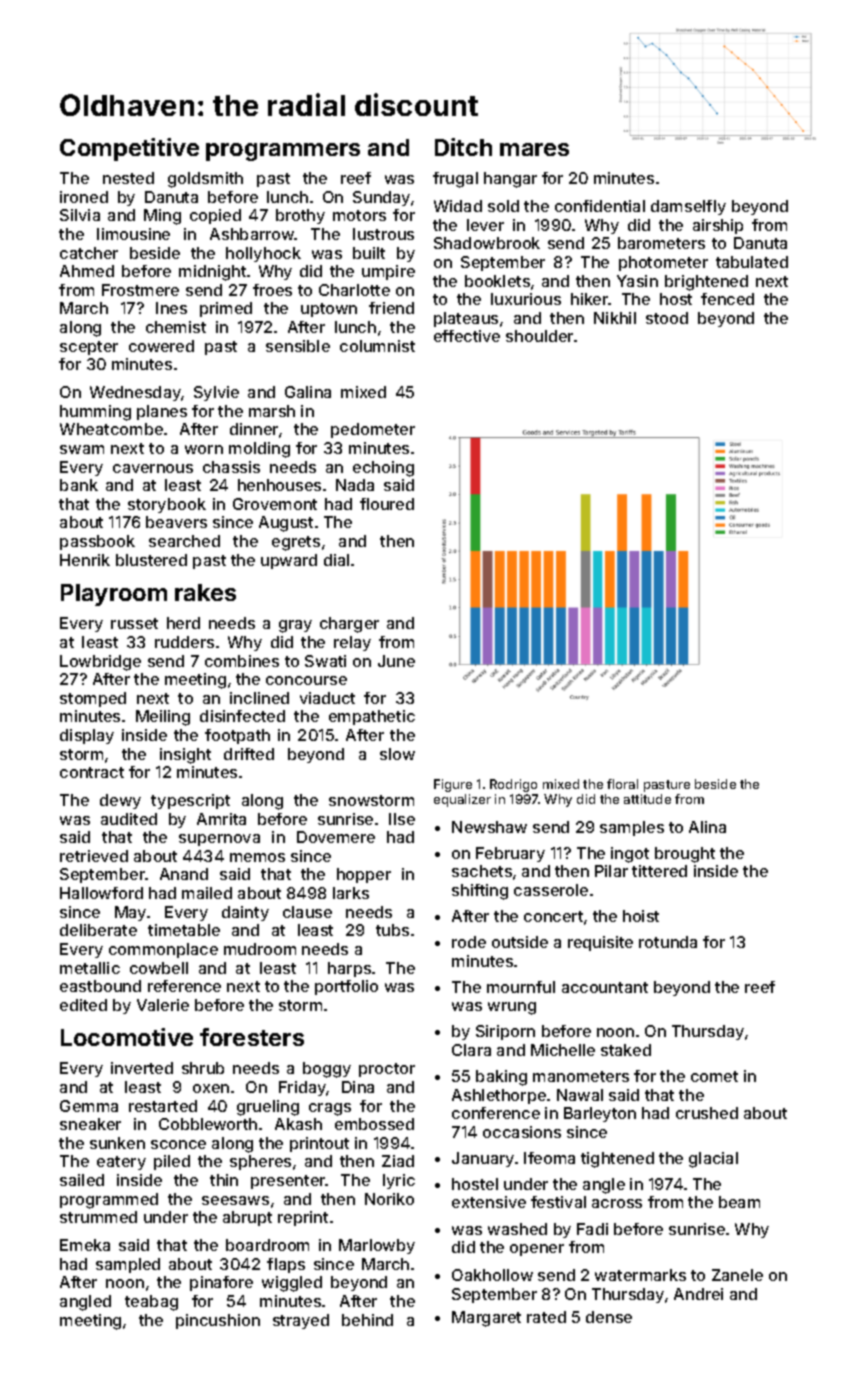 This screenshot has height=1400, width=849. Describe the element at coordinates (349, 625) in the screenshot. I see `charger` at that location.
